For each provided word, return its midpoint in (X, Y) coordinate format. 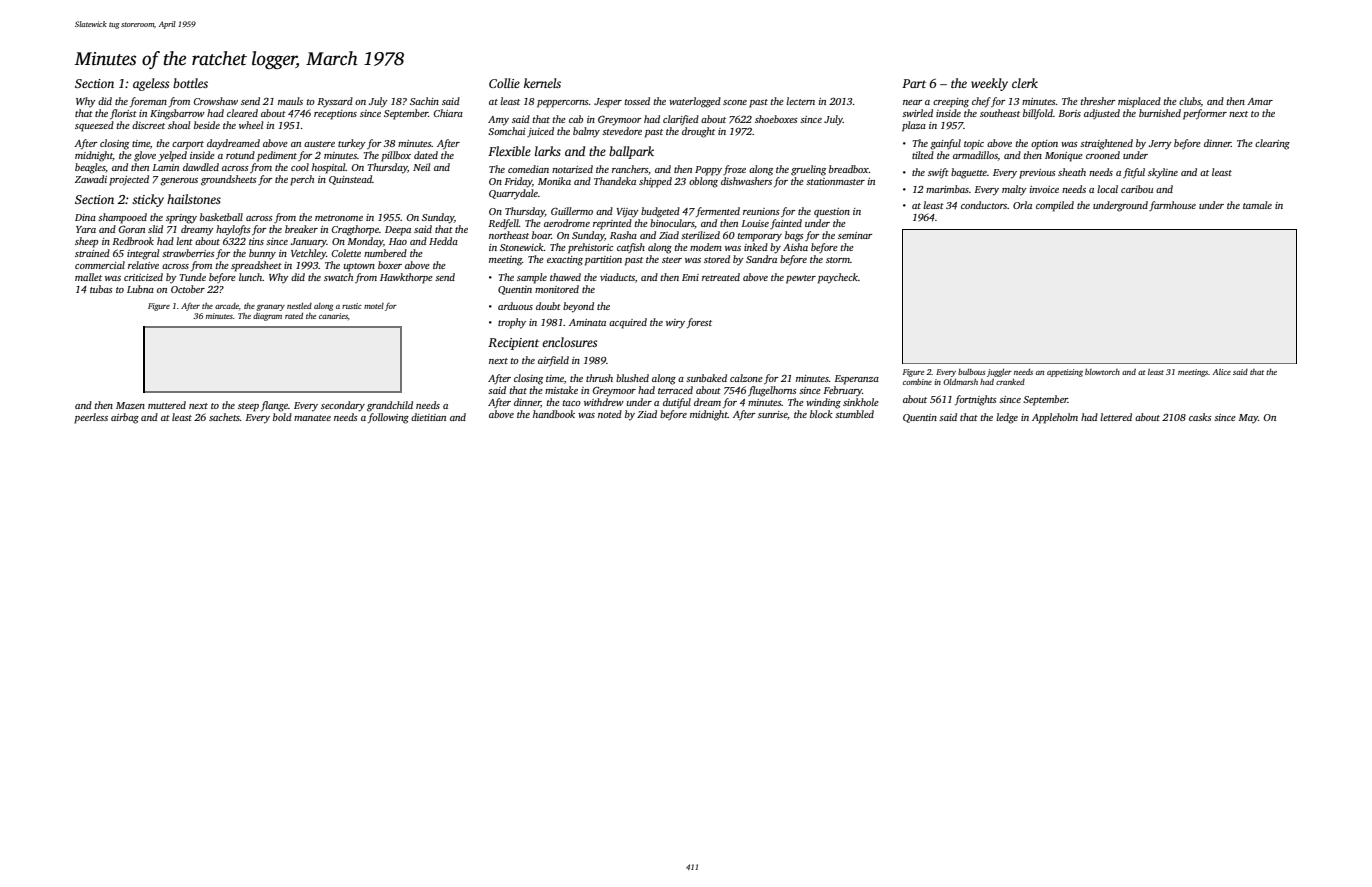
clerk (1025, 83)
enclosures (569, 342)
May (1248, 419)
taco (572, 403)
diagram (267, 317)
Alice (1222, 372)
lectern (800, 101)
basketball (221, 217)
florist (123, 114)
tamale (1257, 205)
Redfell (503, 224)
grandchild (390, 406)
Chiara (448, 113)
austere (319, 144)
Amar (1260, 101)
